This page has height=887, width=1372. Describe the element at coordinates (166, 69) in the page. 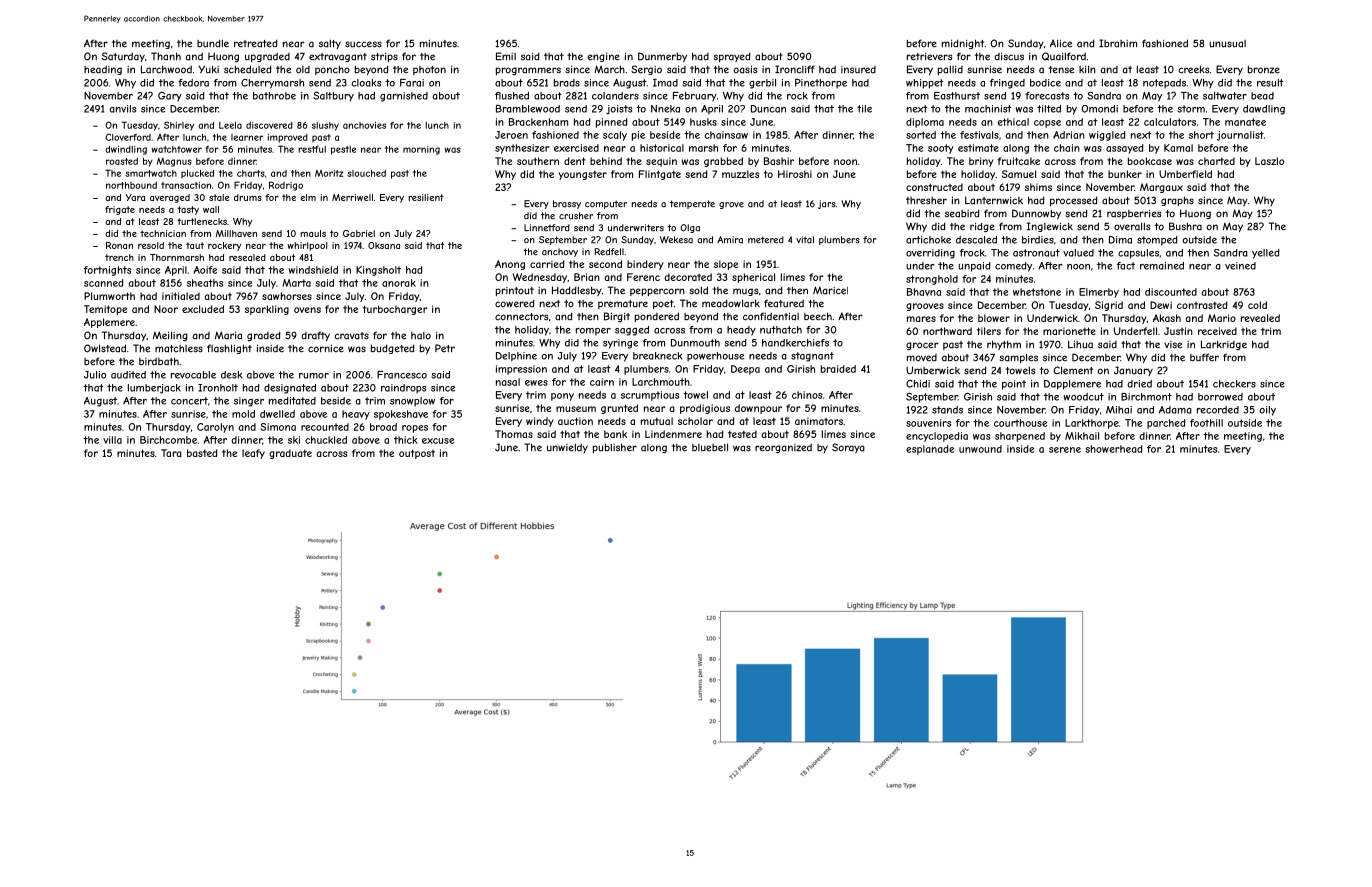

I see `Larchwood` at that location.
